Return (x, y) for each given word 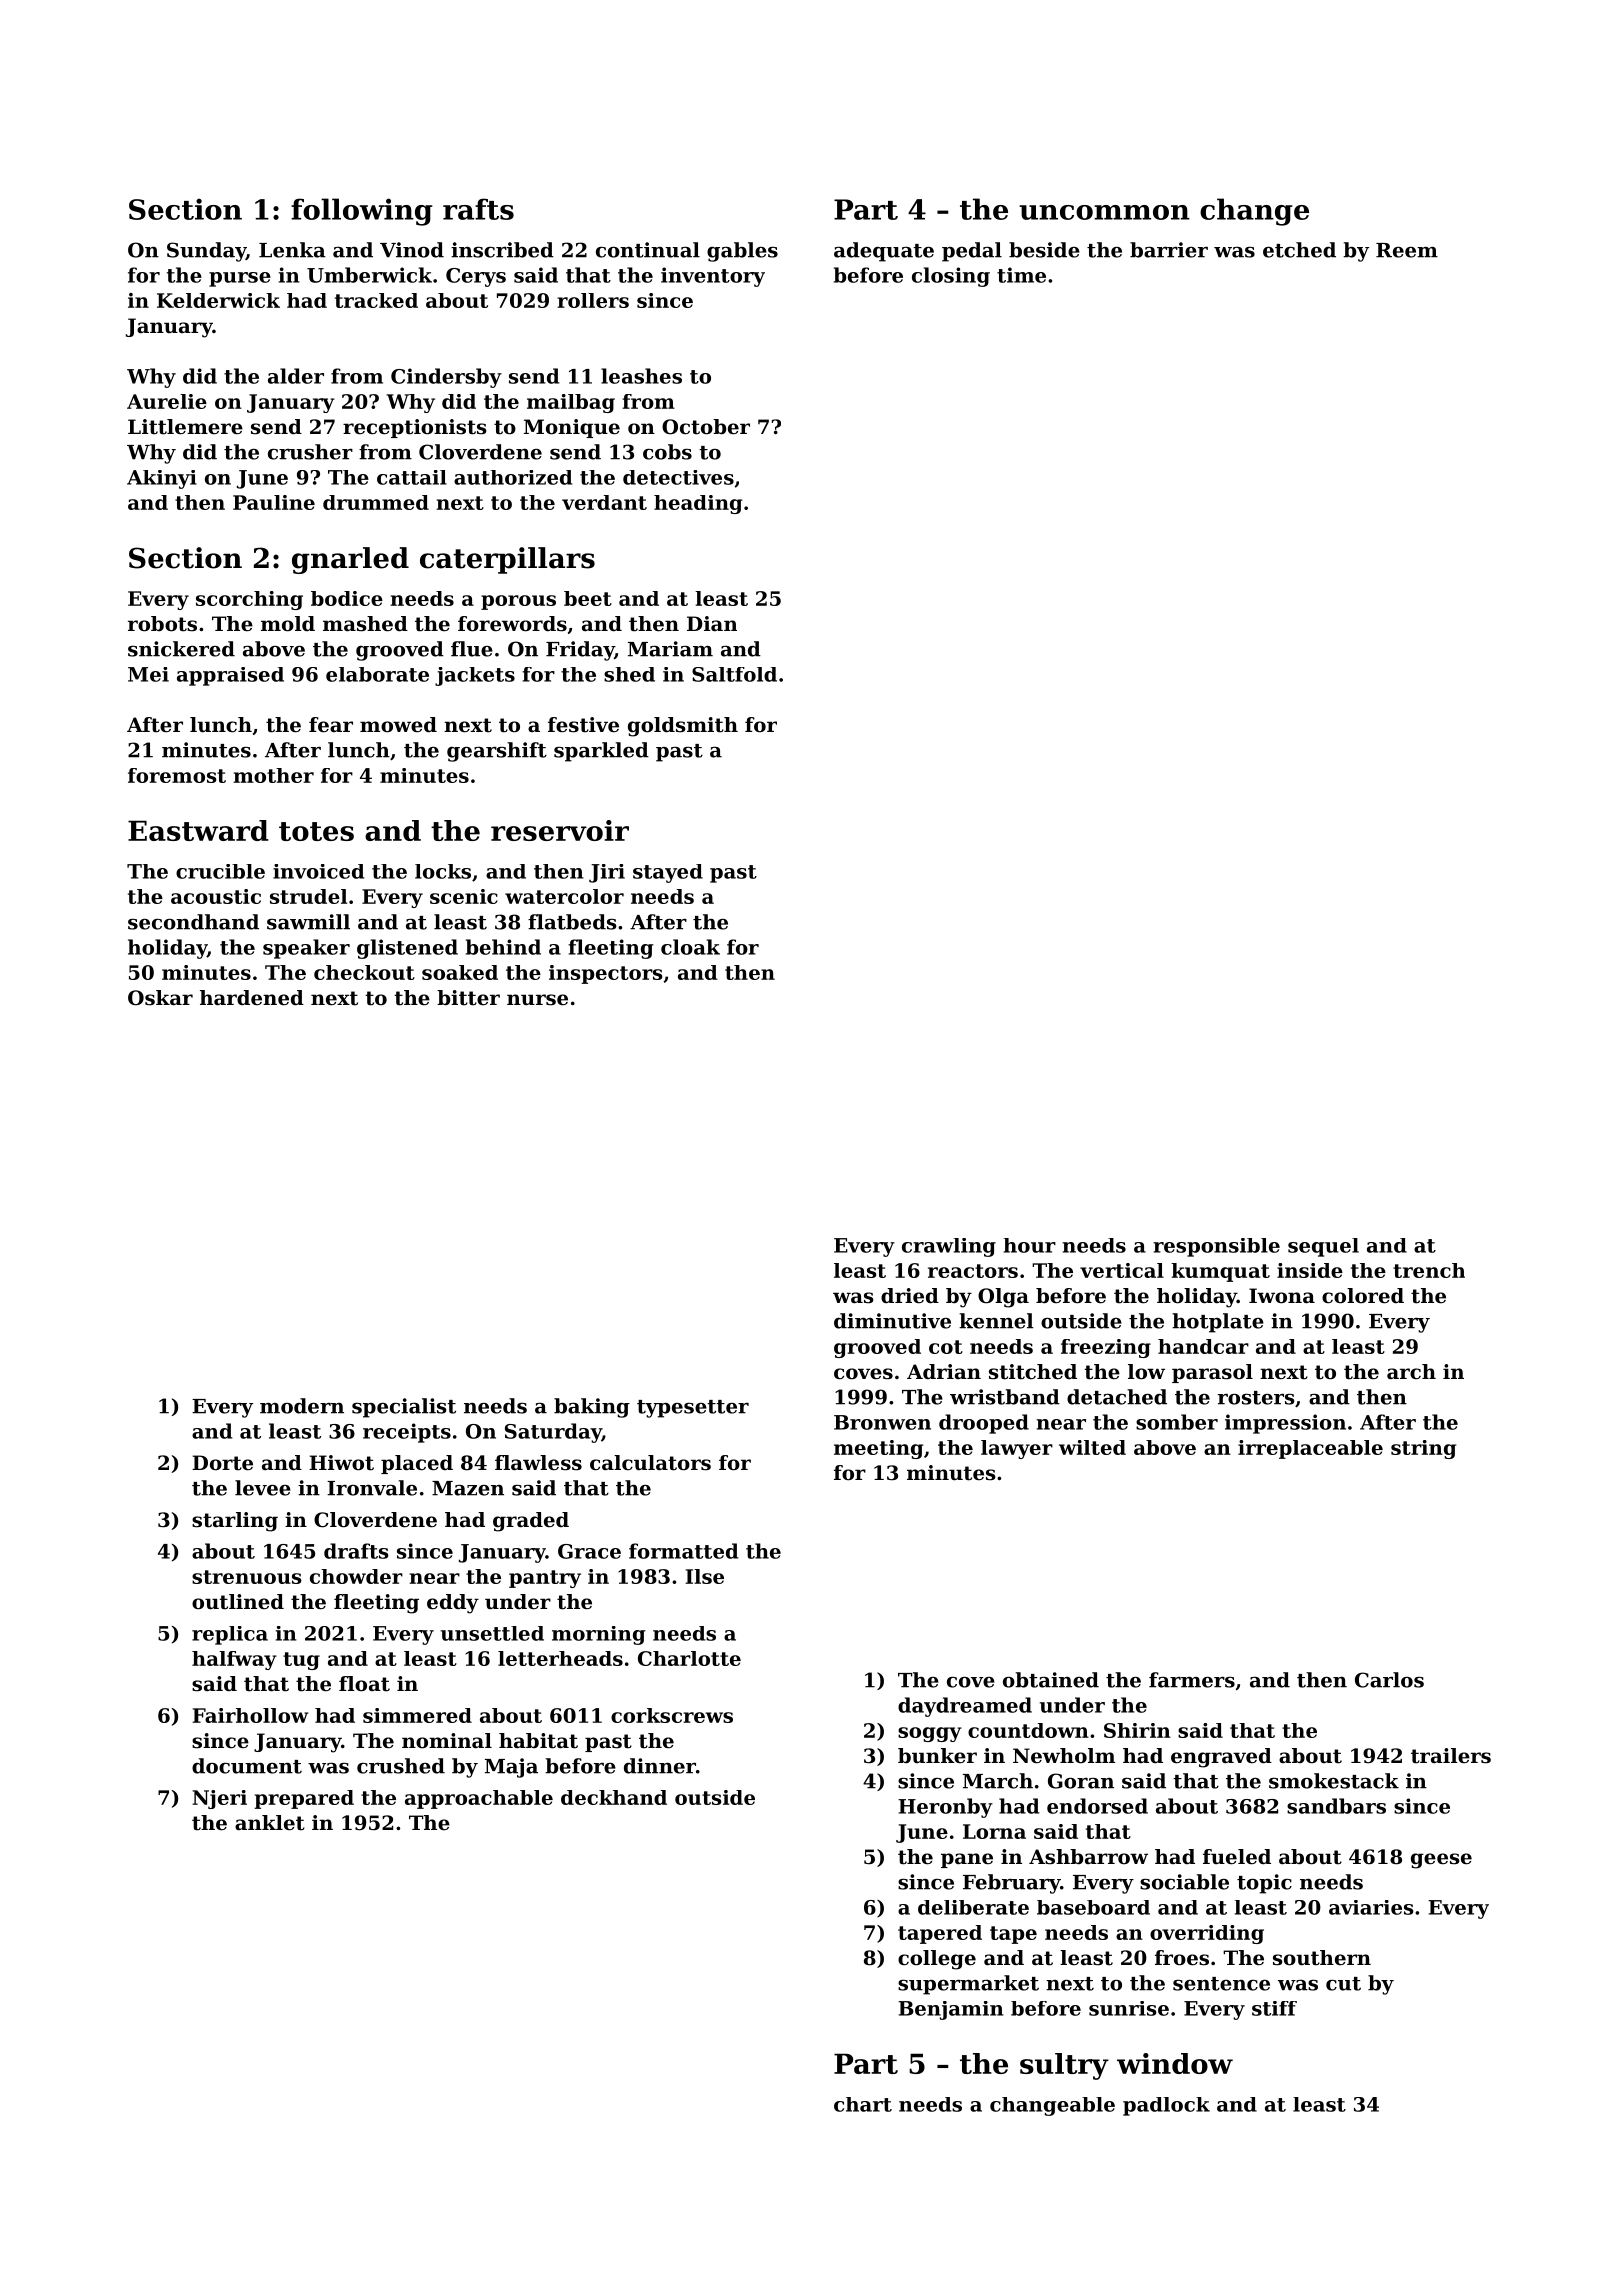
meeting (878, 1449)
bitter (468, 998)
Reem (1407, 250)
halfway (234, 1660)
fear (331, 725)
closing (951, 277)
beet (588, 598)
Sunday (206, 252)
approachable (479, 1799)
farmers (1192, 1680)
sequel (1323, 1247)
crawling (949, 1247)
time (1021, 275)
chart (863, 2104)
